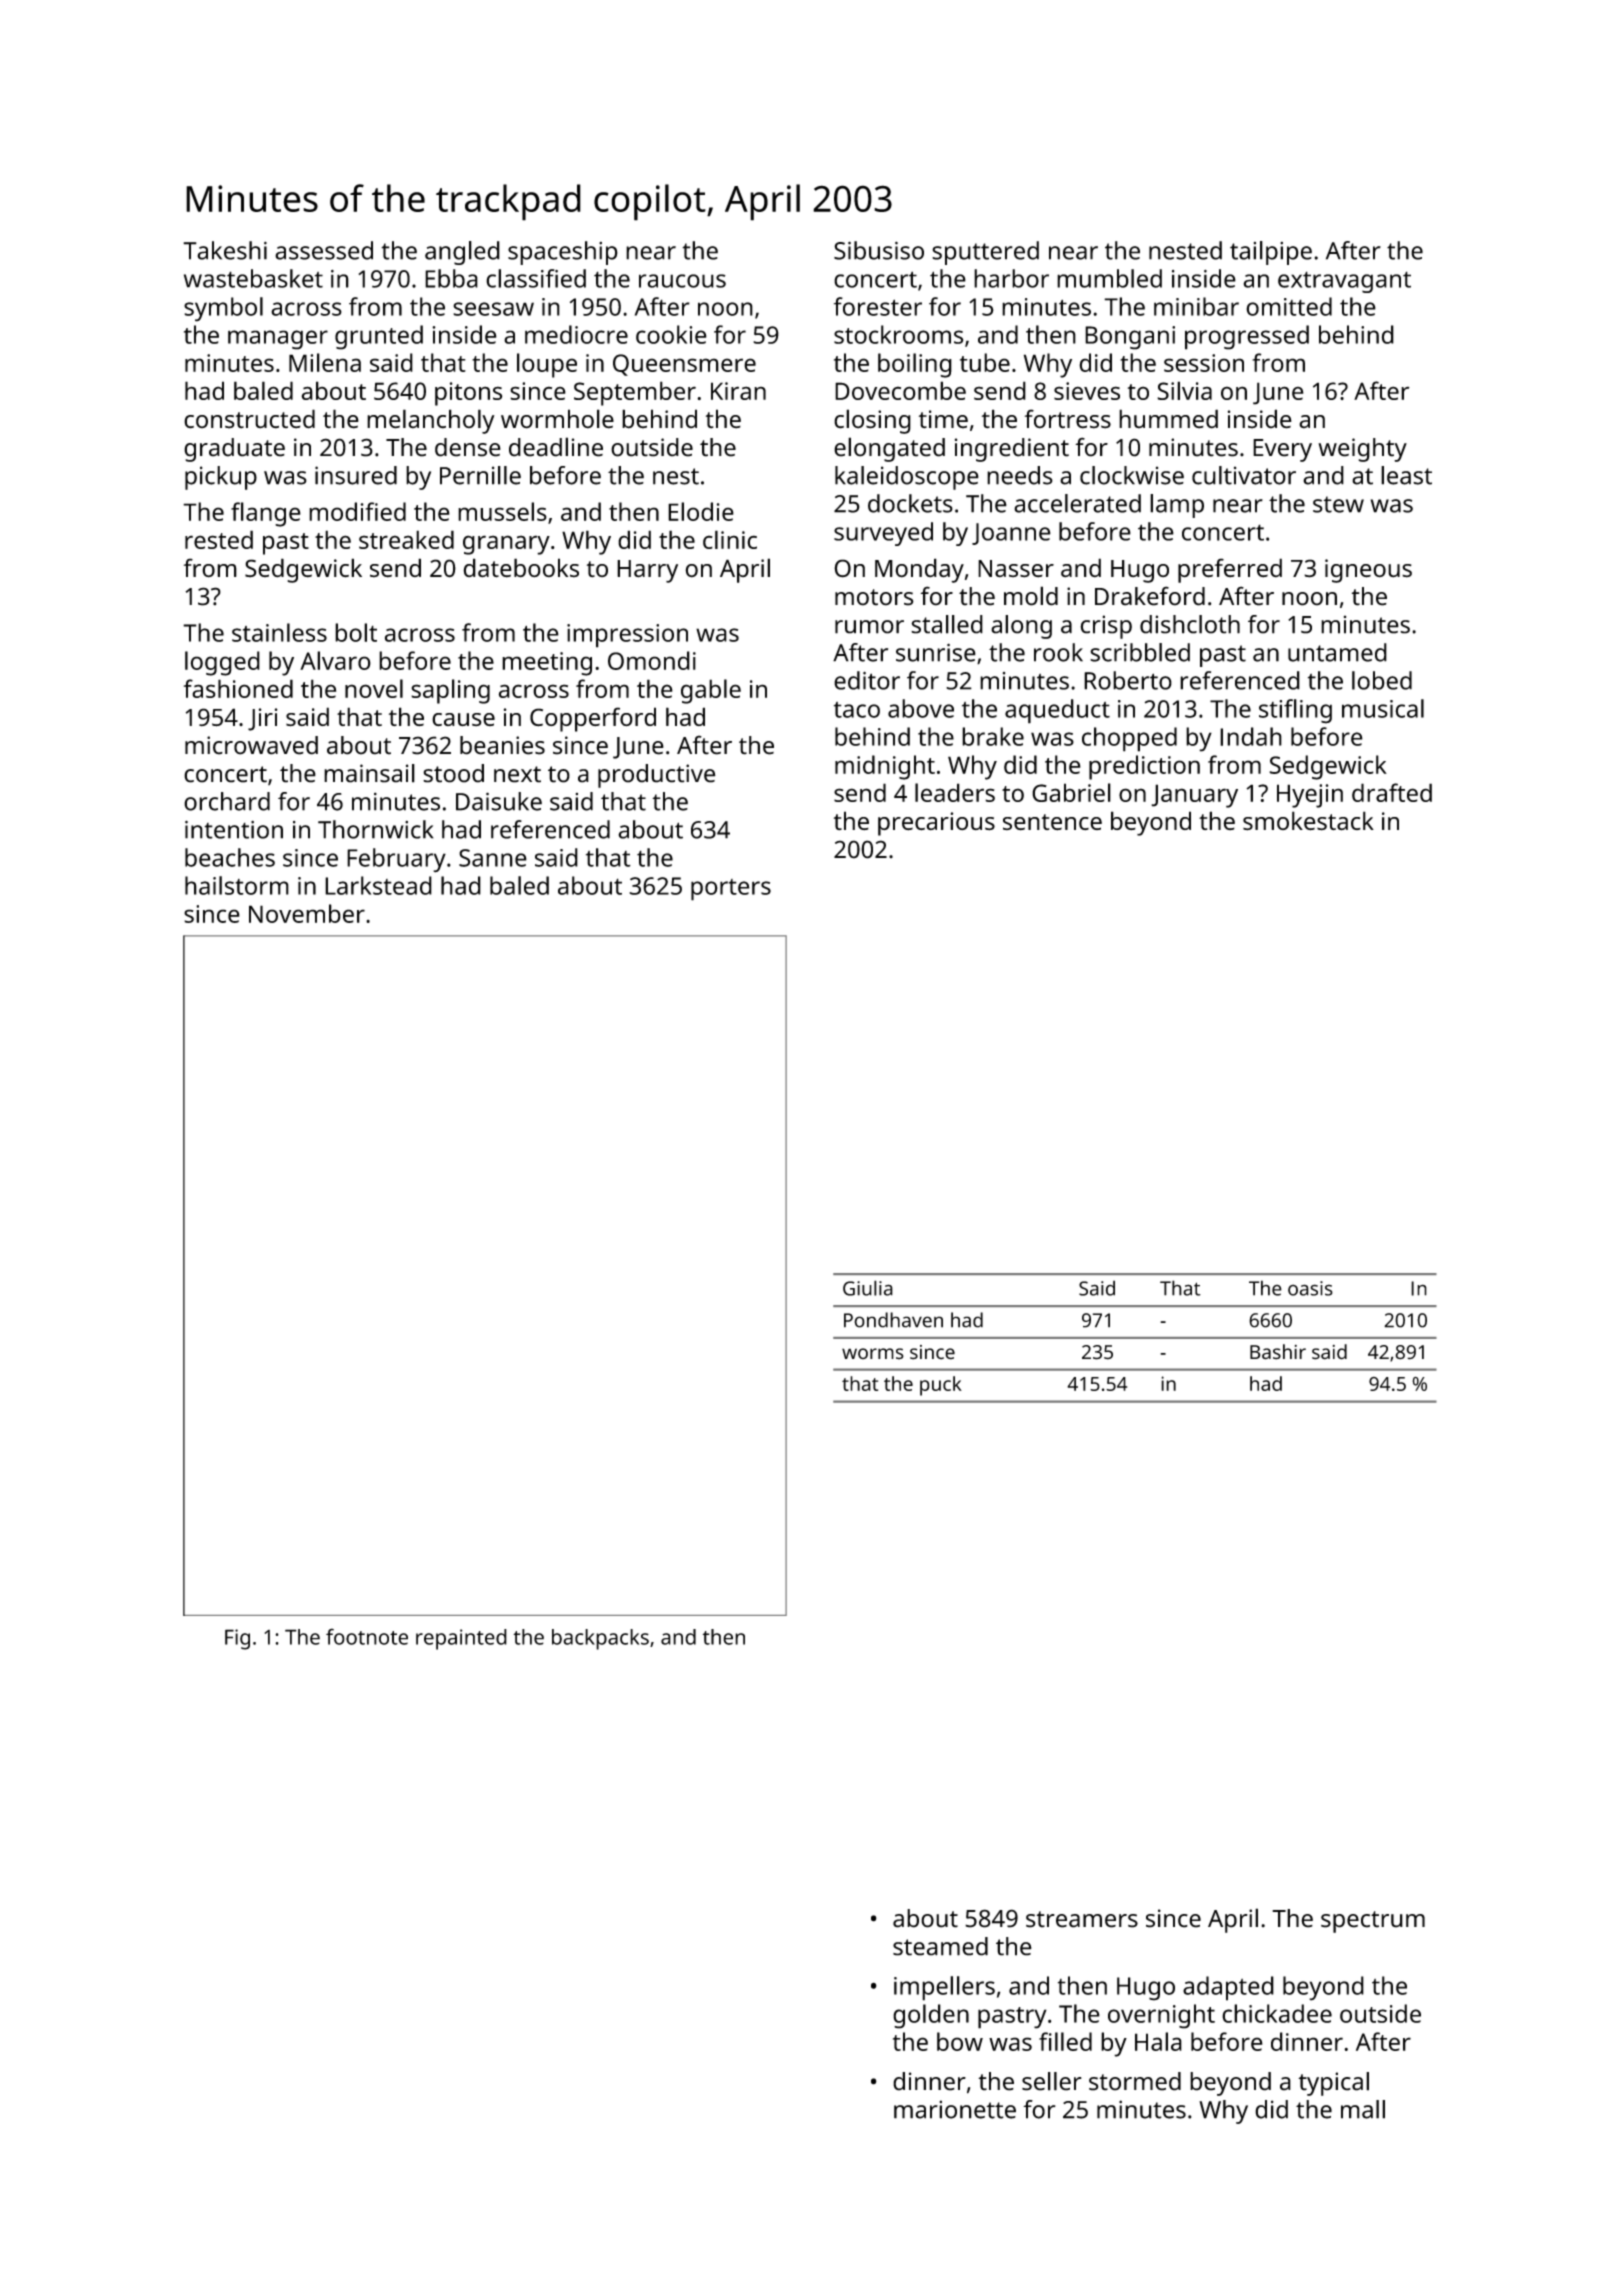 The height and width of the screenshot is (2292, 1620). I want to click on needs, so click(1020, 475).
